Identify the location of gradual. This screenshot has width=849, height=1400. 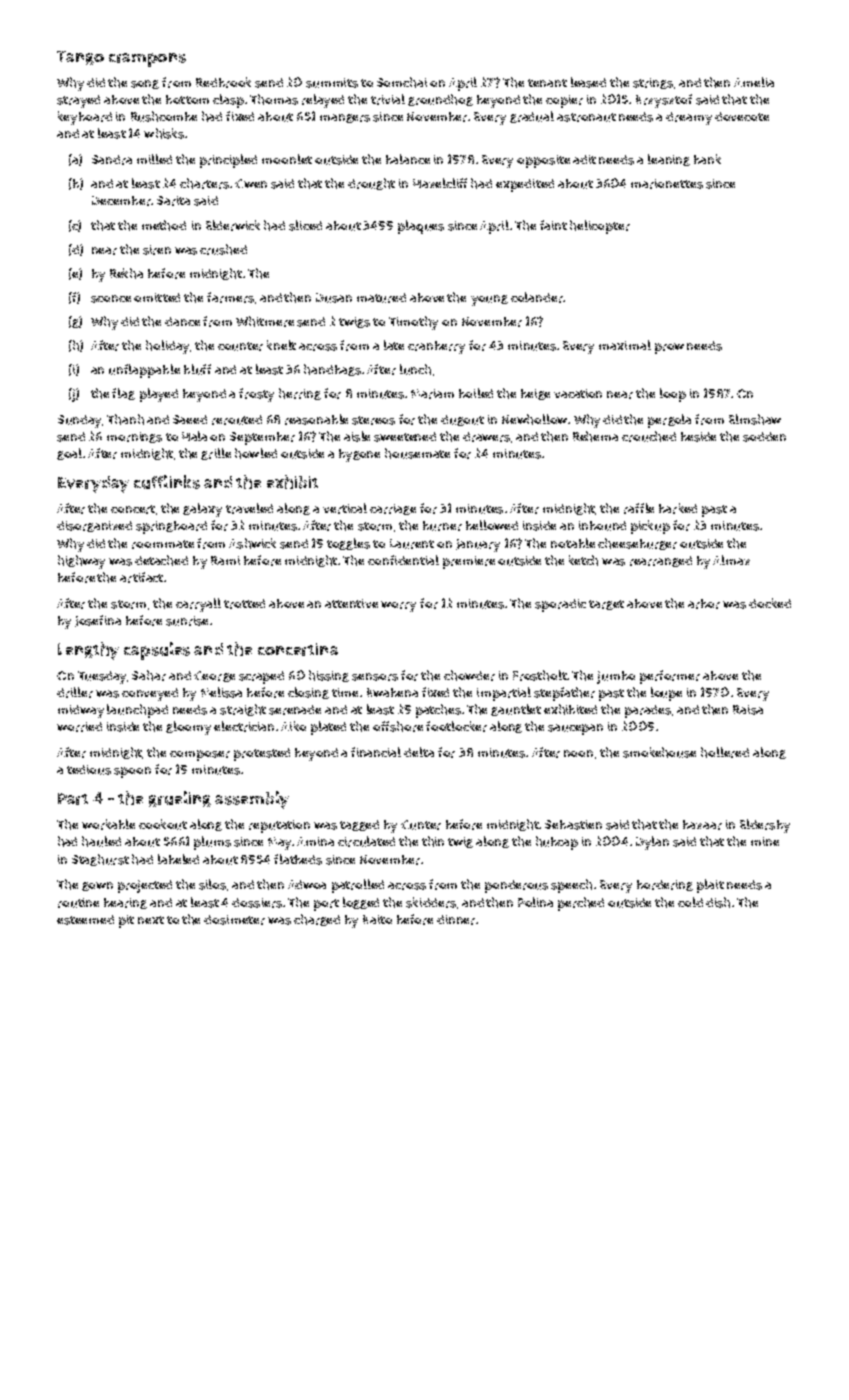
(532, 117).
